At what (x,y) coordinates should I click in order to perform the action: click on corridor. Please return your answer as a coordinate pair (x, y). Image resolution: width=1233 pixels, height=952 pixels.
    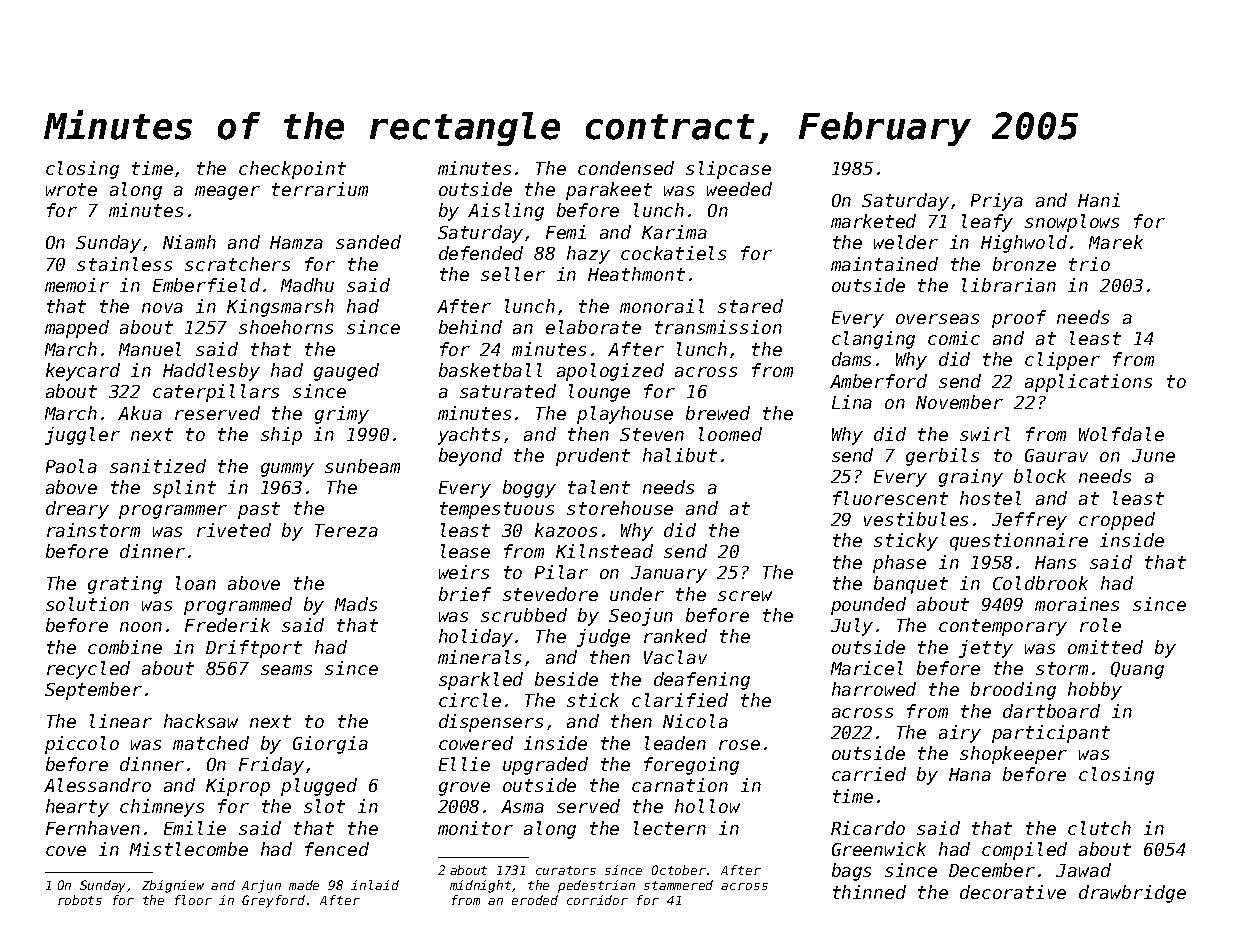
    Looking at the image, I should click on (597, 900).
